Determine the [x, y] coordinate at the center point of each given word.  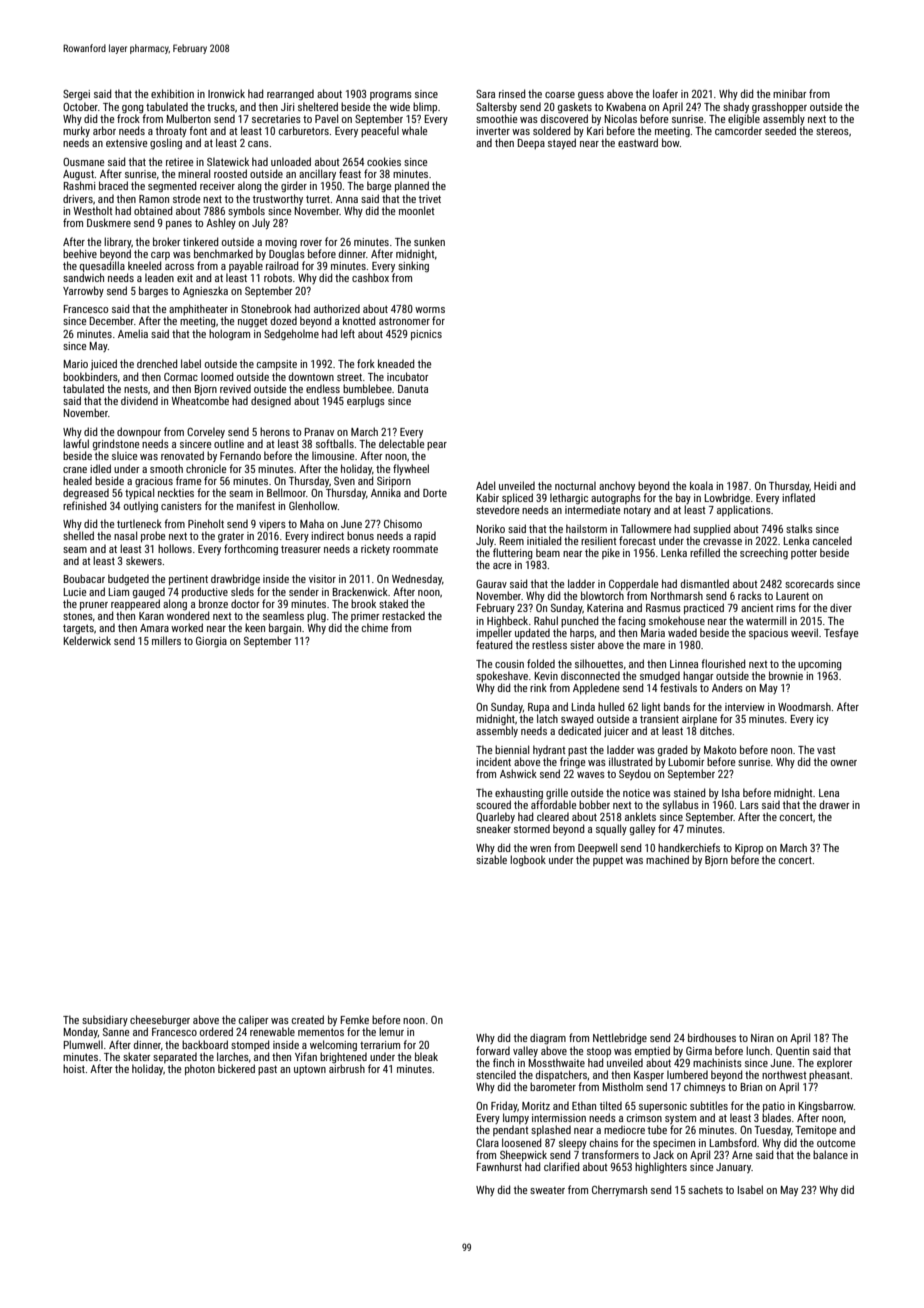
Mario [76, 364]
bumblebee [367, 388]
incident [493, 762]
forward [493, 1050]
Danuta [413, 389]
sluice [124, 455]
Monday [81, 1032]
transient [659, 719]
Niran [762, 1038]
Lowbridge [727, 498]
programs [391, 96]
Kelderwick [87, 640]
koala [701, 485]
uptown [310, 1070]
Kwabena [626, 106]
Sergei [76, 95]
